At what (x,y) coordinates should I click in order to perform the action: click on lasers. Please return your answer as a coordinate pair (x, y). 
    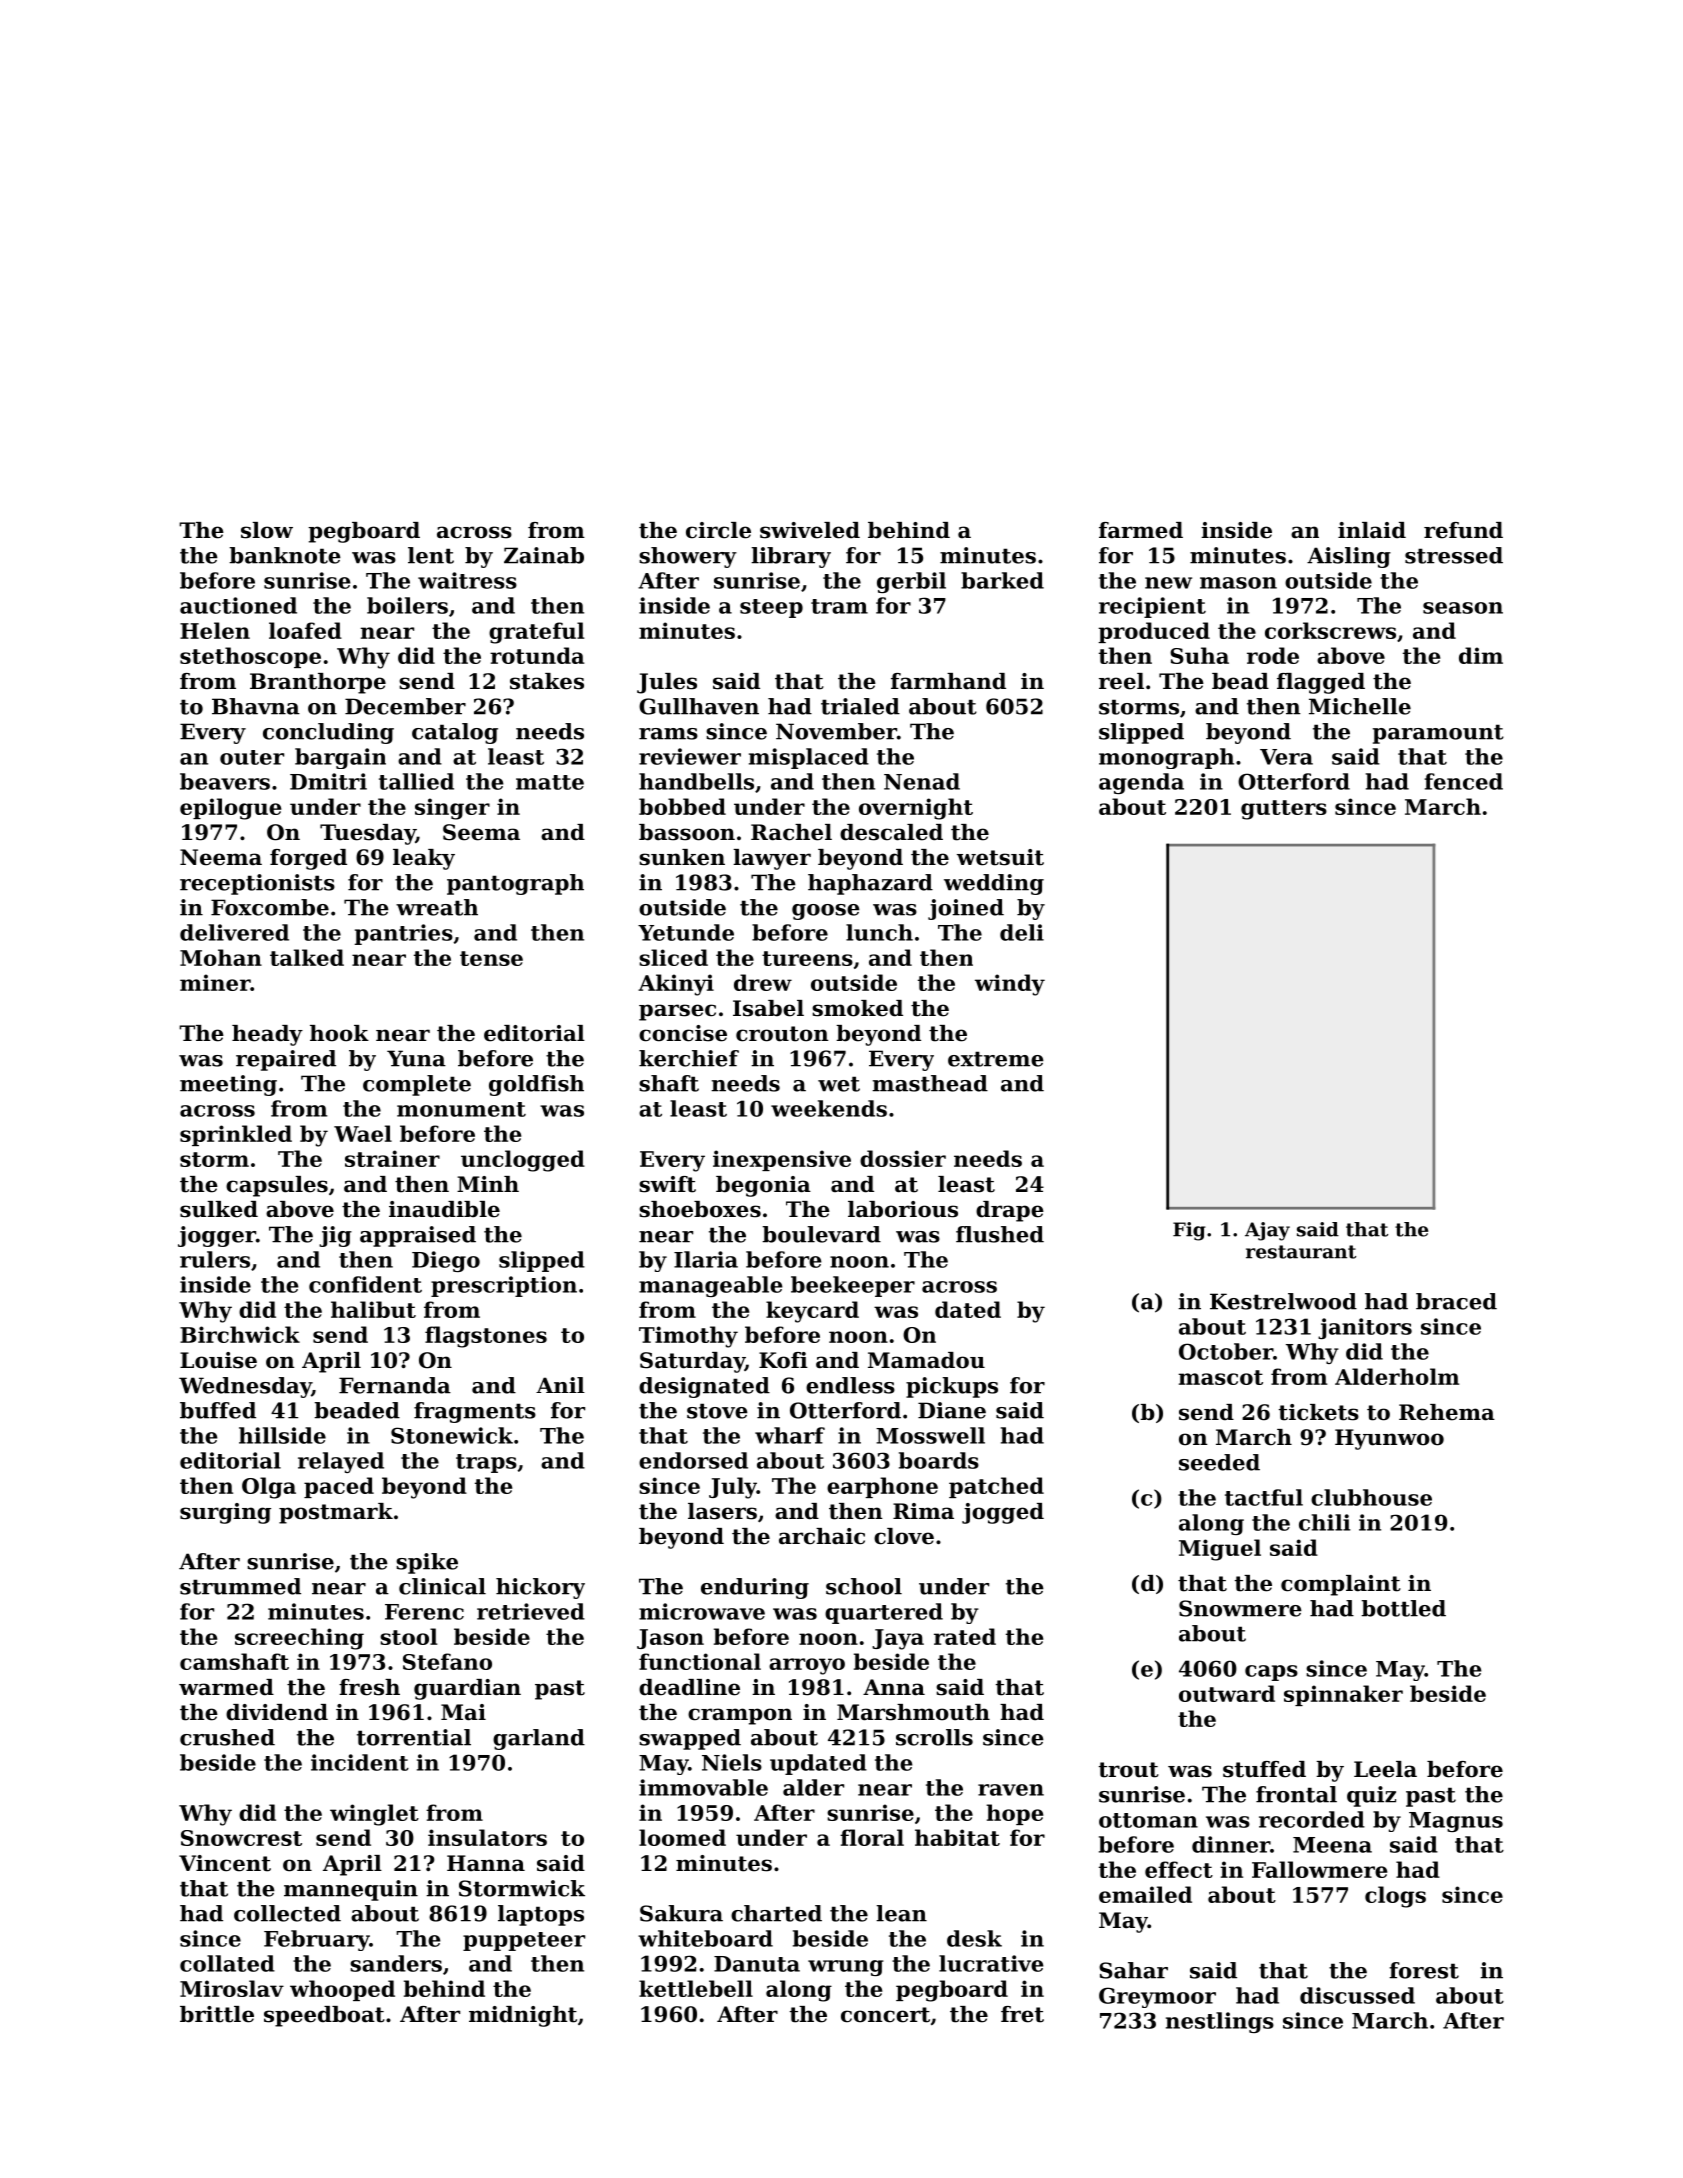
    Looking at the image, I should click on (722, 1511).
